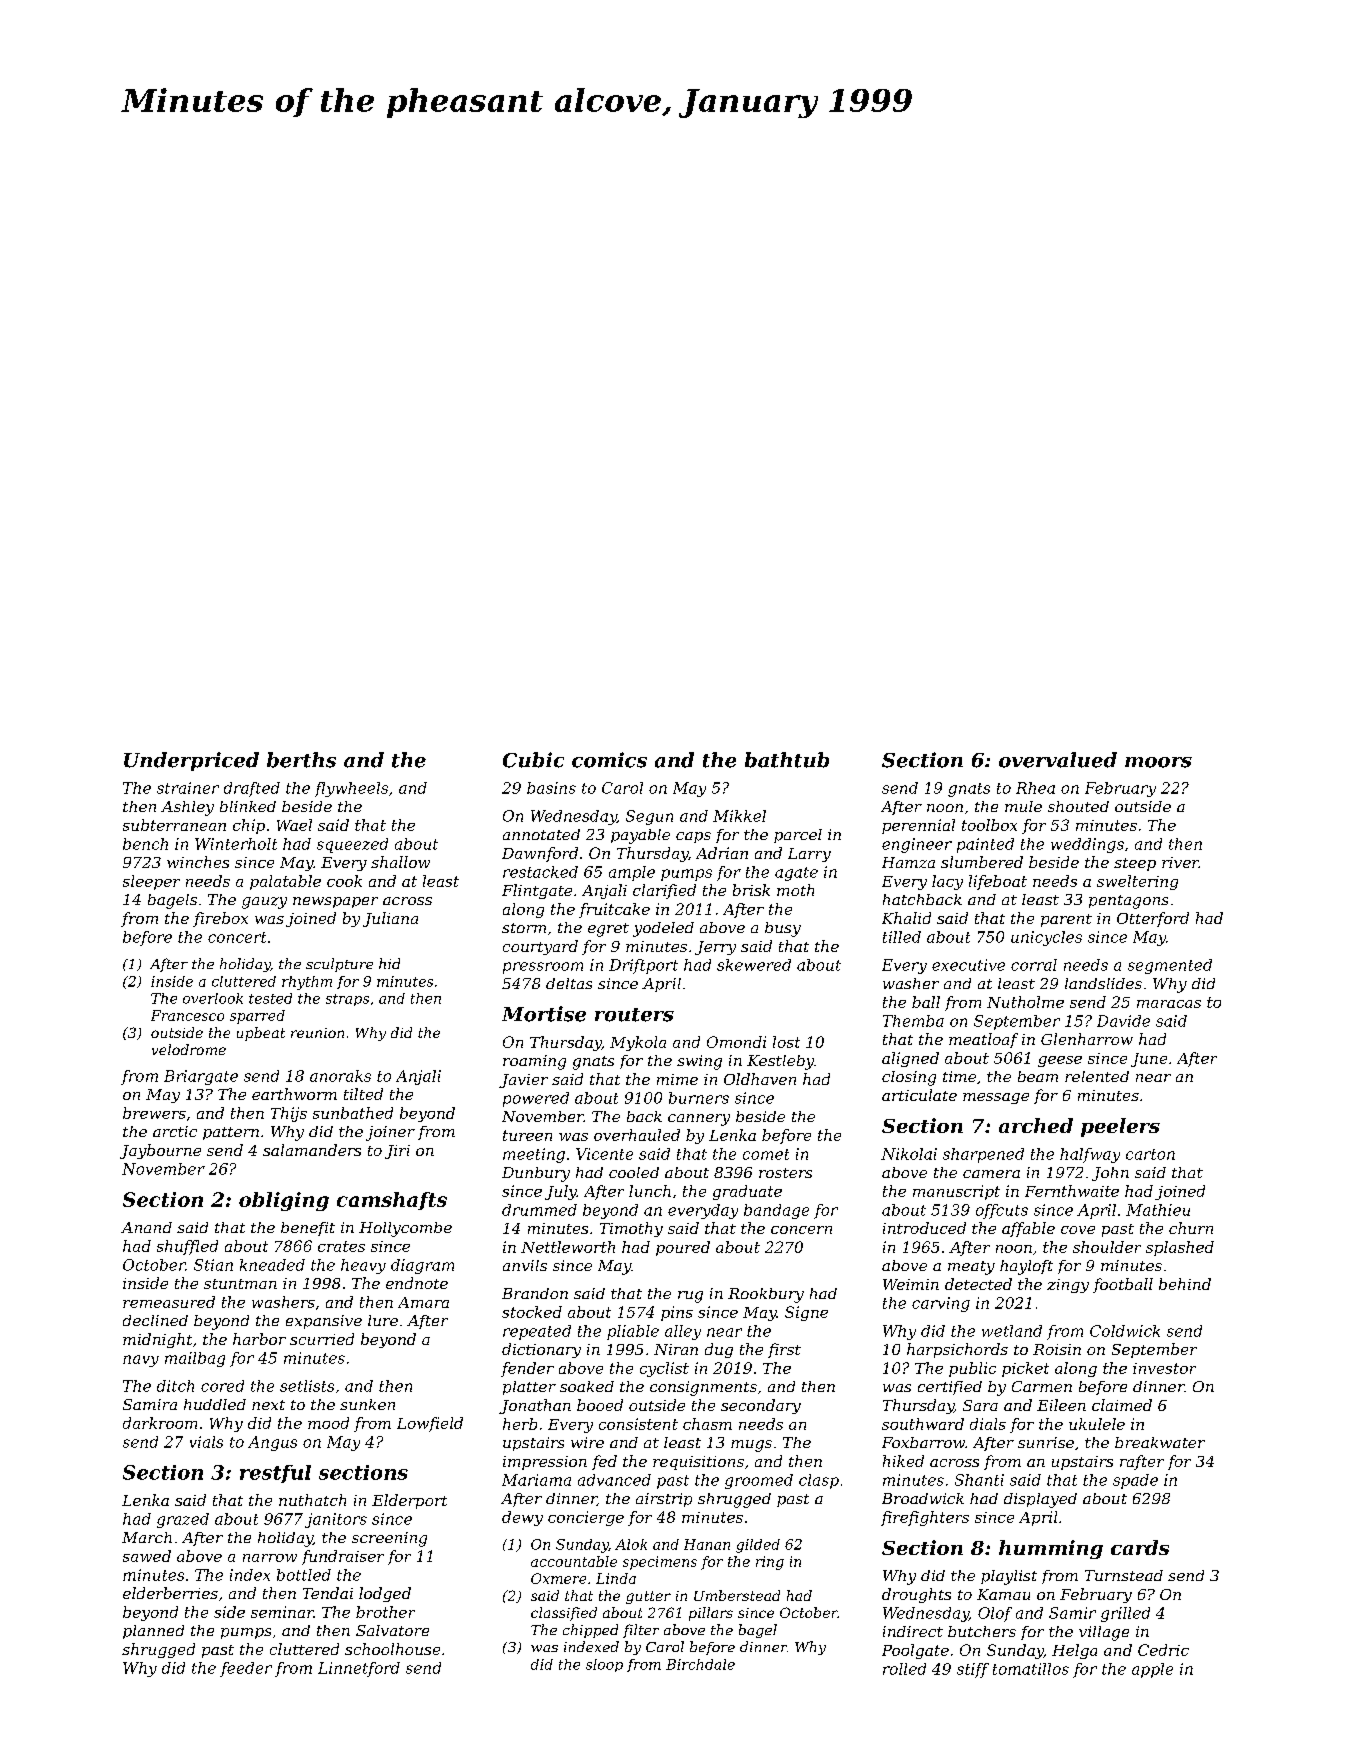 The width and height of the page is (1346, 1742). What do you see at coordinates (359, 1669) in the page?
I see `Linnetford` at bounding box center [359, 1669].
